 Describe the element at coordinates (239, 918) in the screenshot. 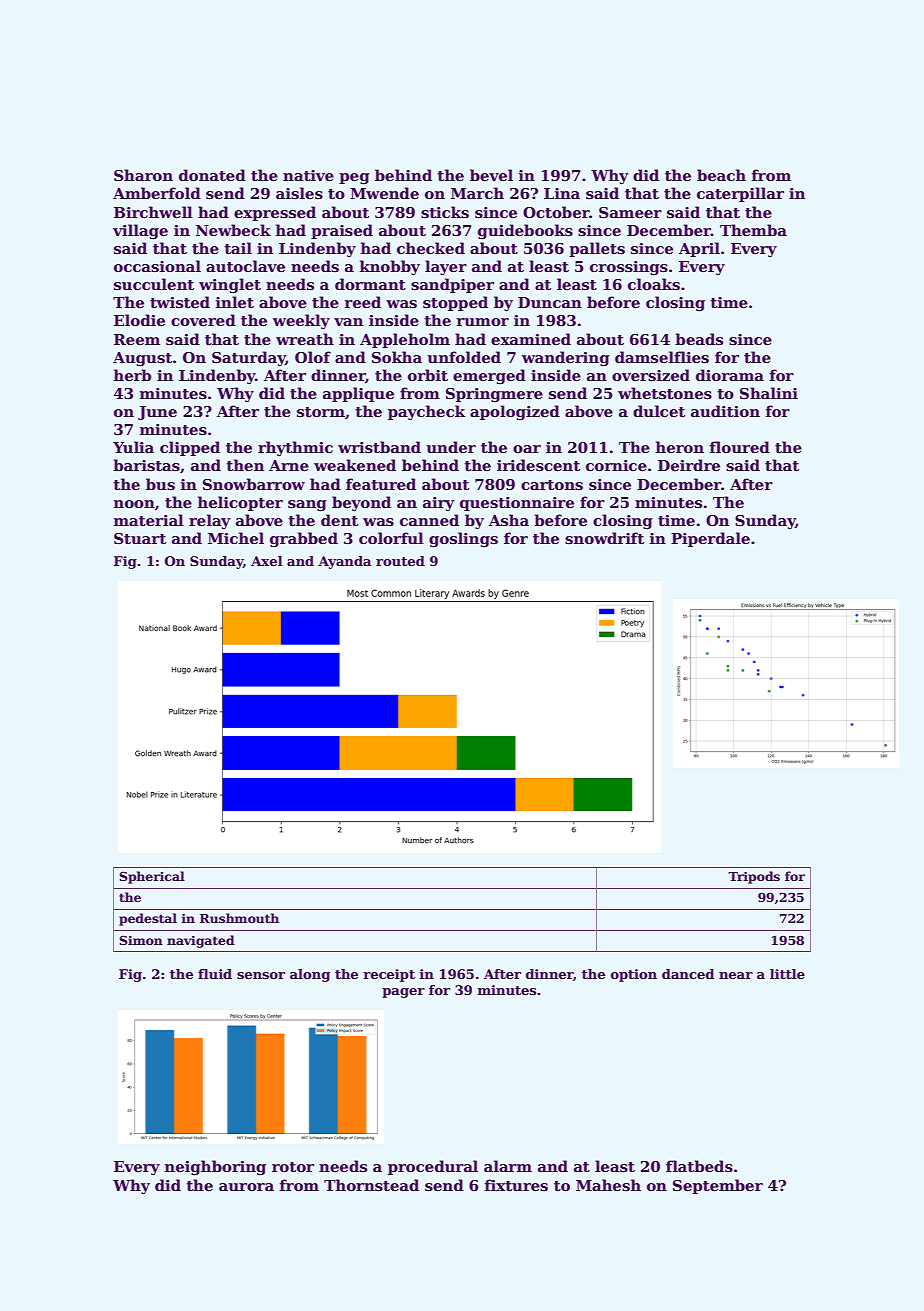

I see `Rushmouth` at that location.
